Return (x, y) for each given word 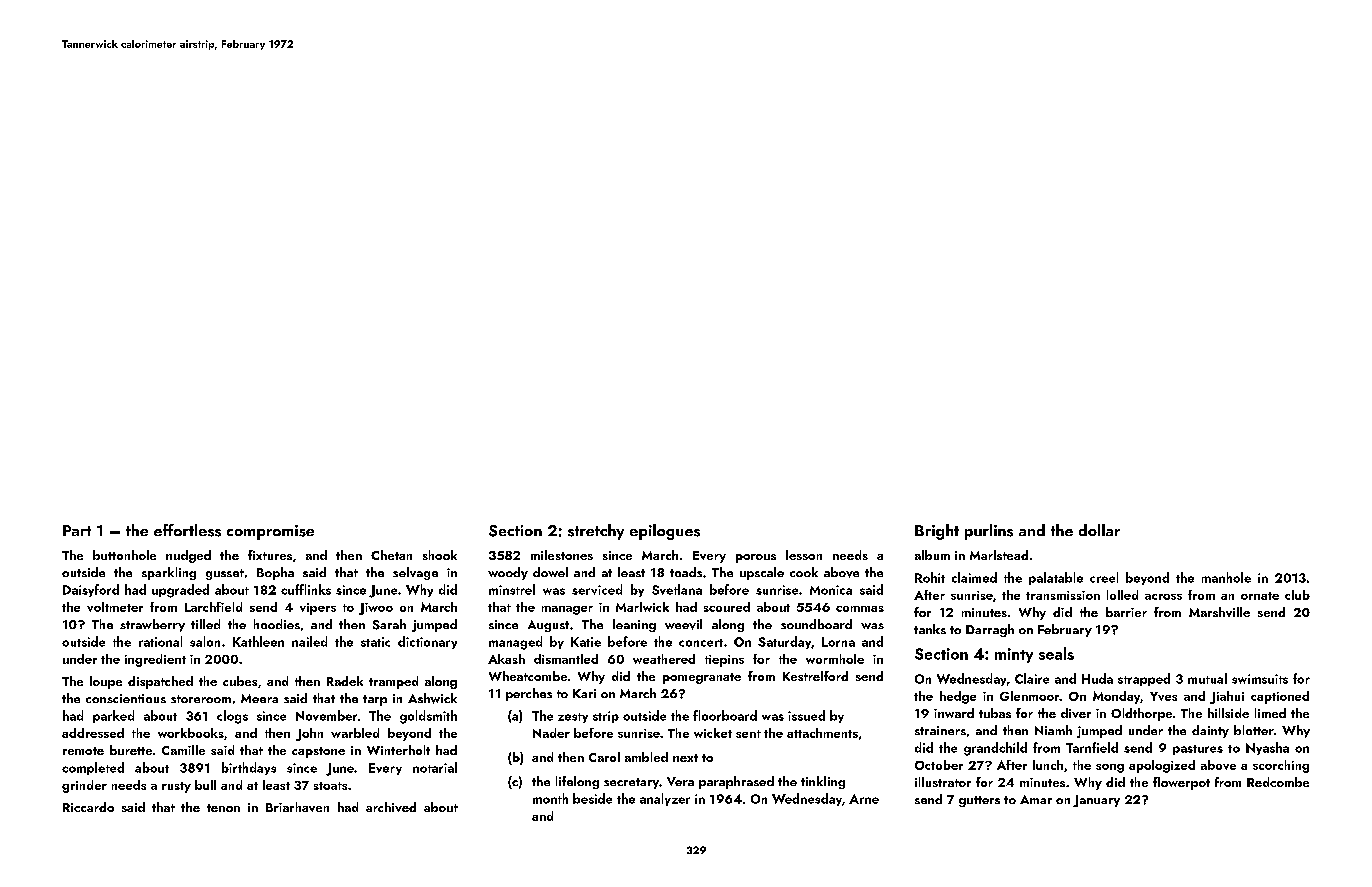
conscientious (126, 698)
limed (1270, 713)
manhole (1226, 577)
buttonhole (124, 555)
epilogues (665, 532)
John (309, 734)
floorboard (725, 715)
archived (391, 807)
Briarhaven (297, 807)
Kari (584, 693)
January (1096, 801)
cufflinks (306, 589)
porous (756, 558)
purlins (989, 532)
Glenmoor (1029, 696)
